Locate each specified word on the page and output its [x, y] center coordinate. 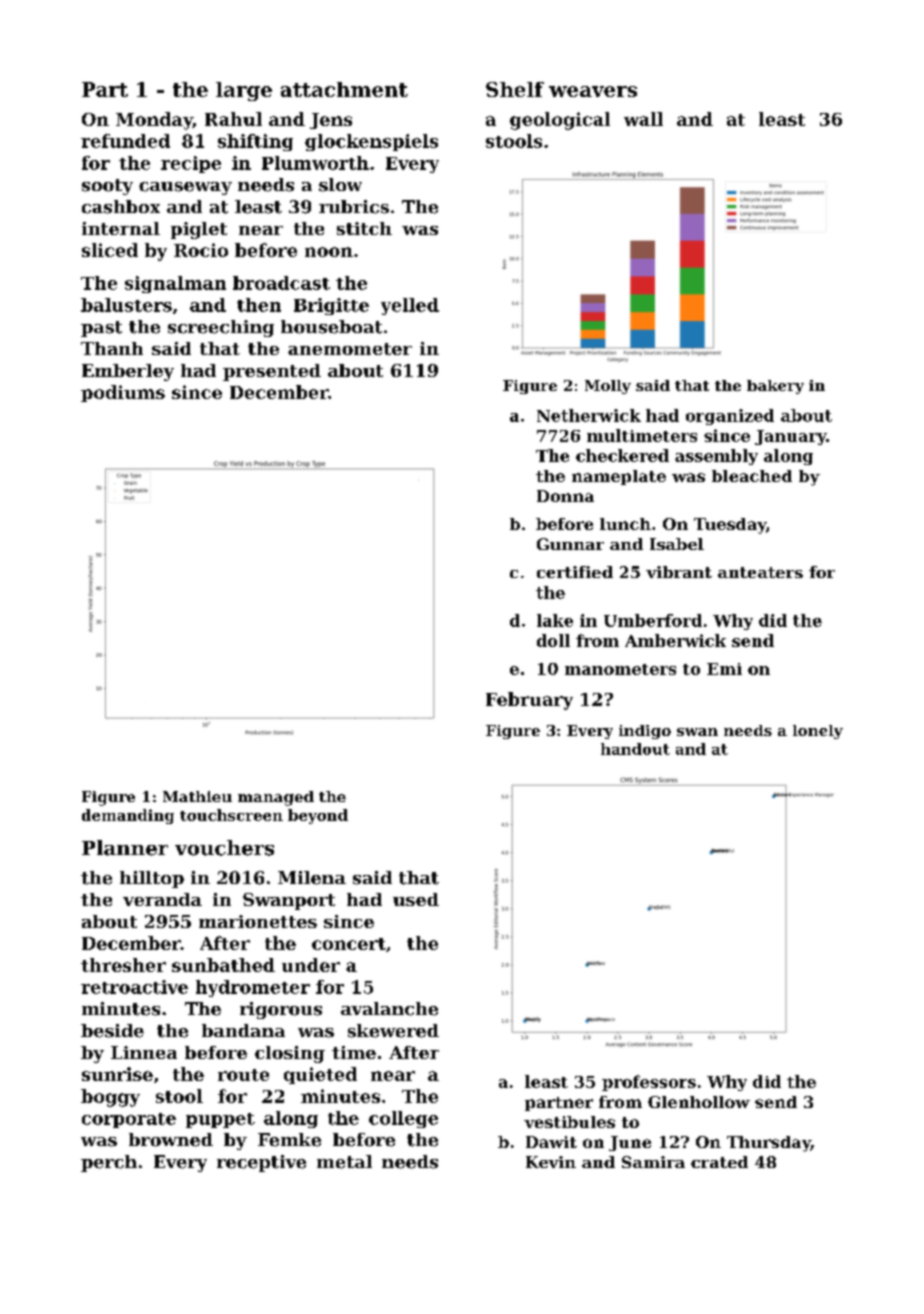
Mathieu [197, 796]
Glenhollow [699, 1102]
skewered [393, 1031]
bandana [243, 1030]
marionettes [258, 921]
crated [719, 1162]
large [244, 91]
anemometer [350, 349]
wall [643, 119]
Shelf [515, 89]
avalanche [389, 1009]
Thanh [112, 348]
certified [575, 572]
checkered [622, 455]
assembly [716, 457]
